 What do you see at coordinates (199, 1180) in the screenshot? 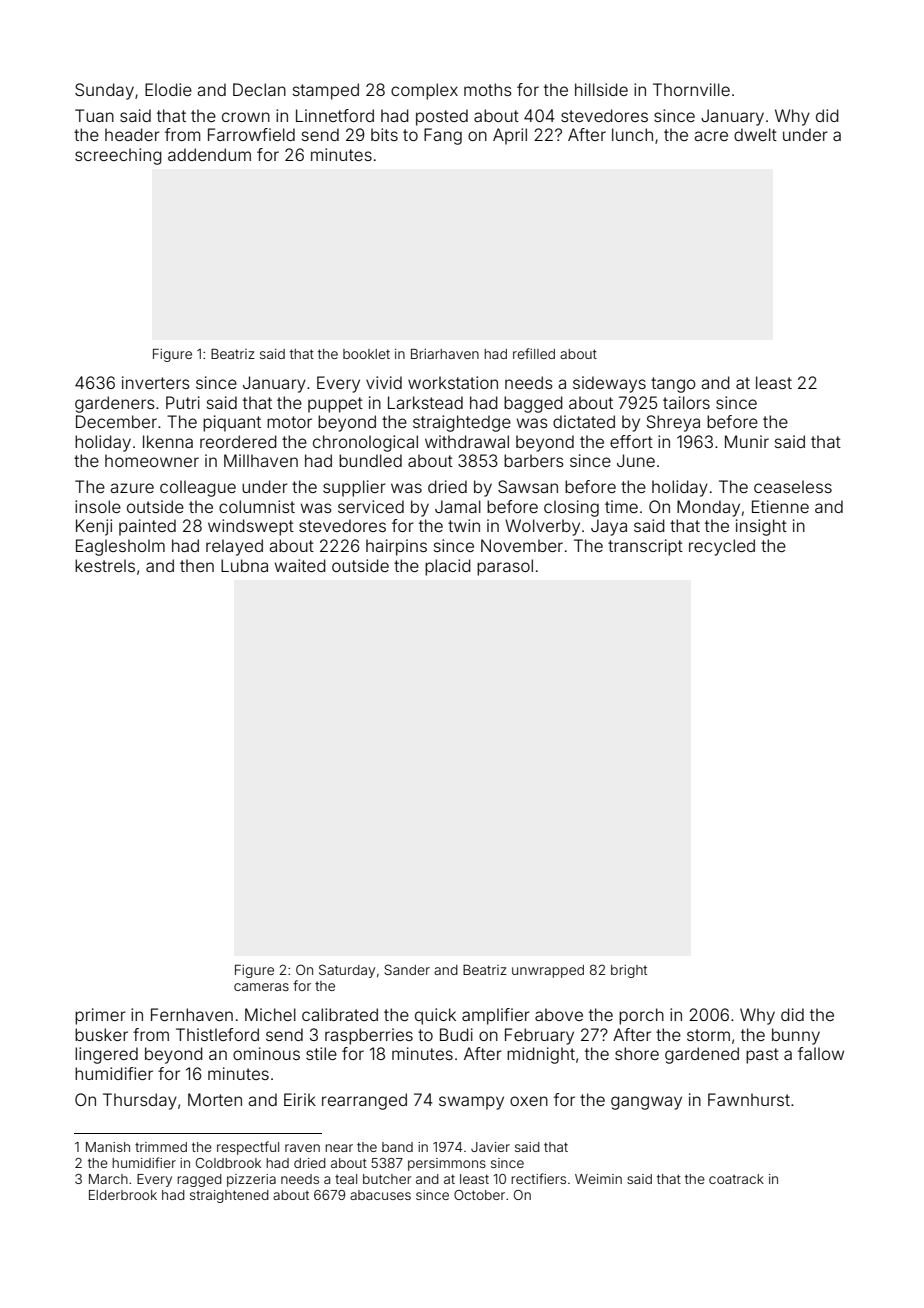
I see `ragged` at bounding box center [199, 1180].
